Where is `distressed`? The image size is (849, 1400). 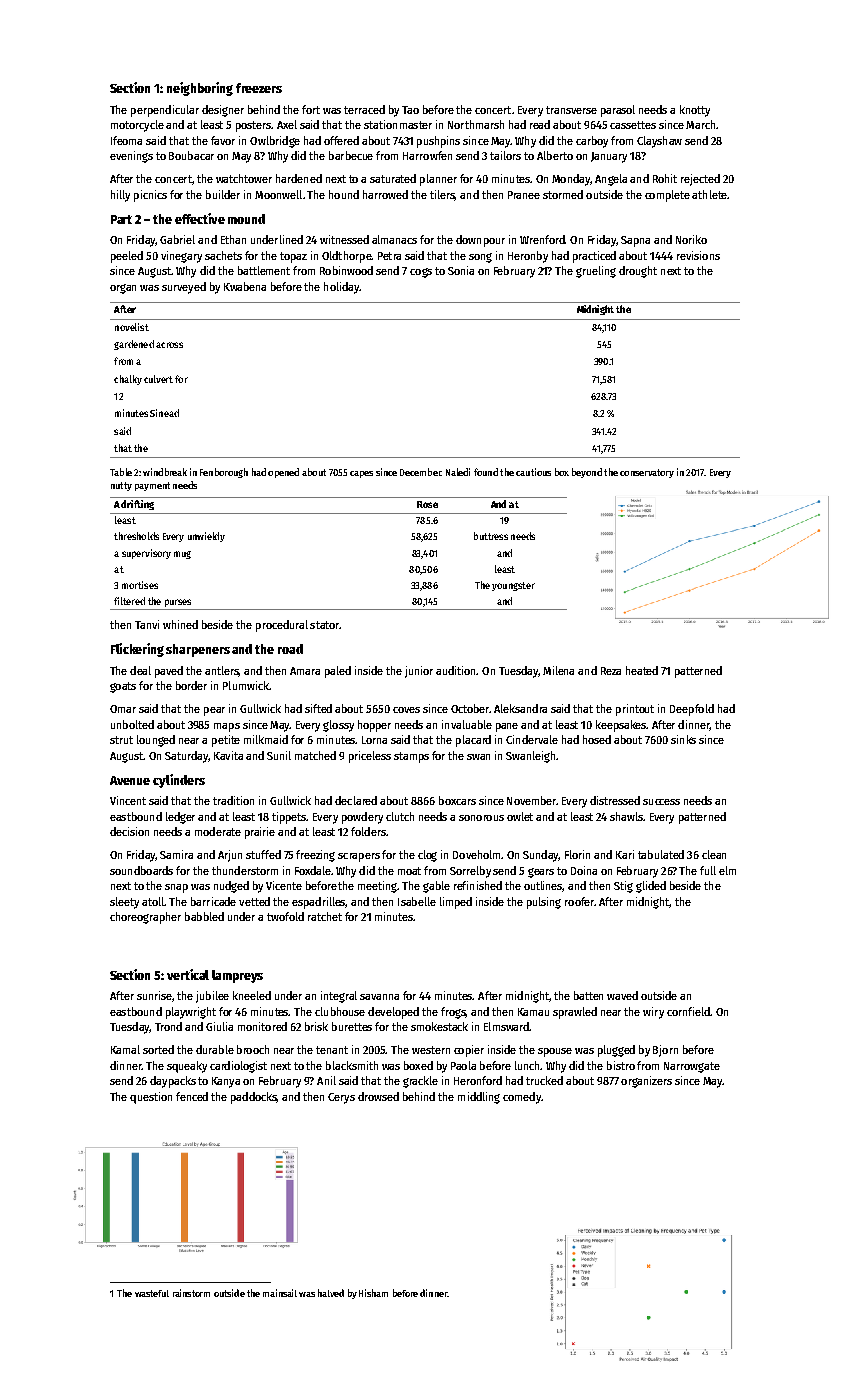
distressed is located at coordinates (615, 800).
